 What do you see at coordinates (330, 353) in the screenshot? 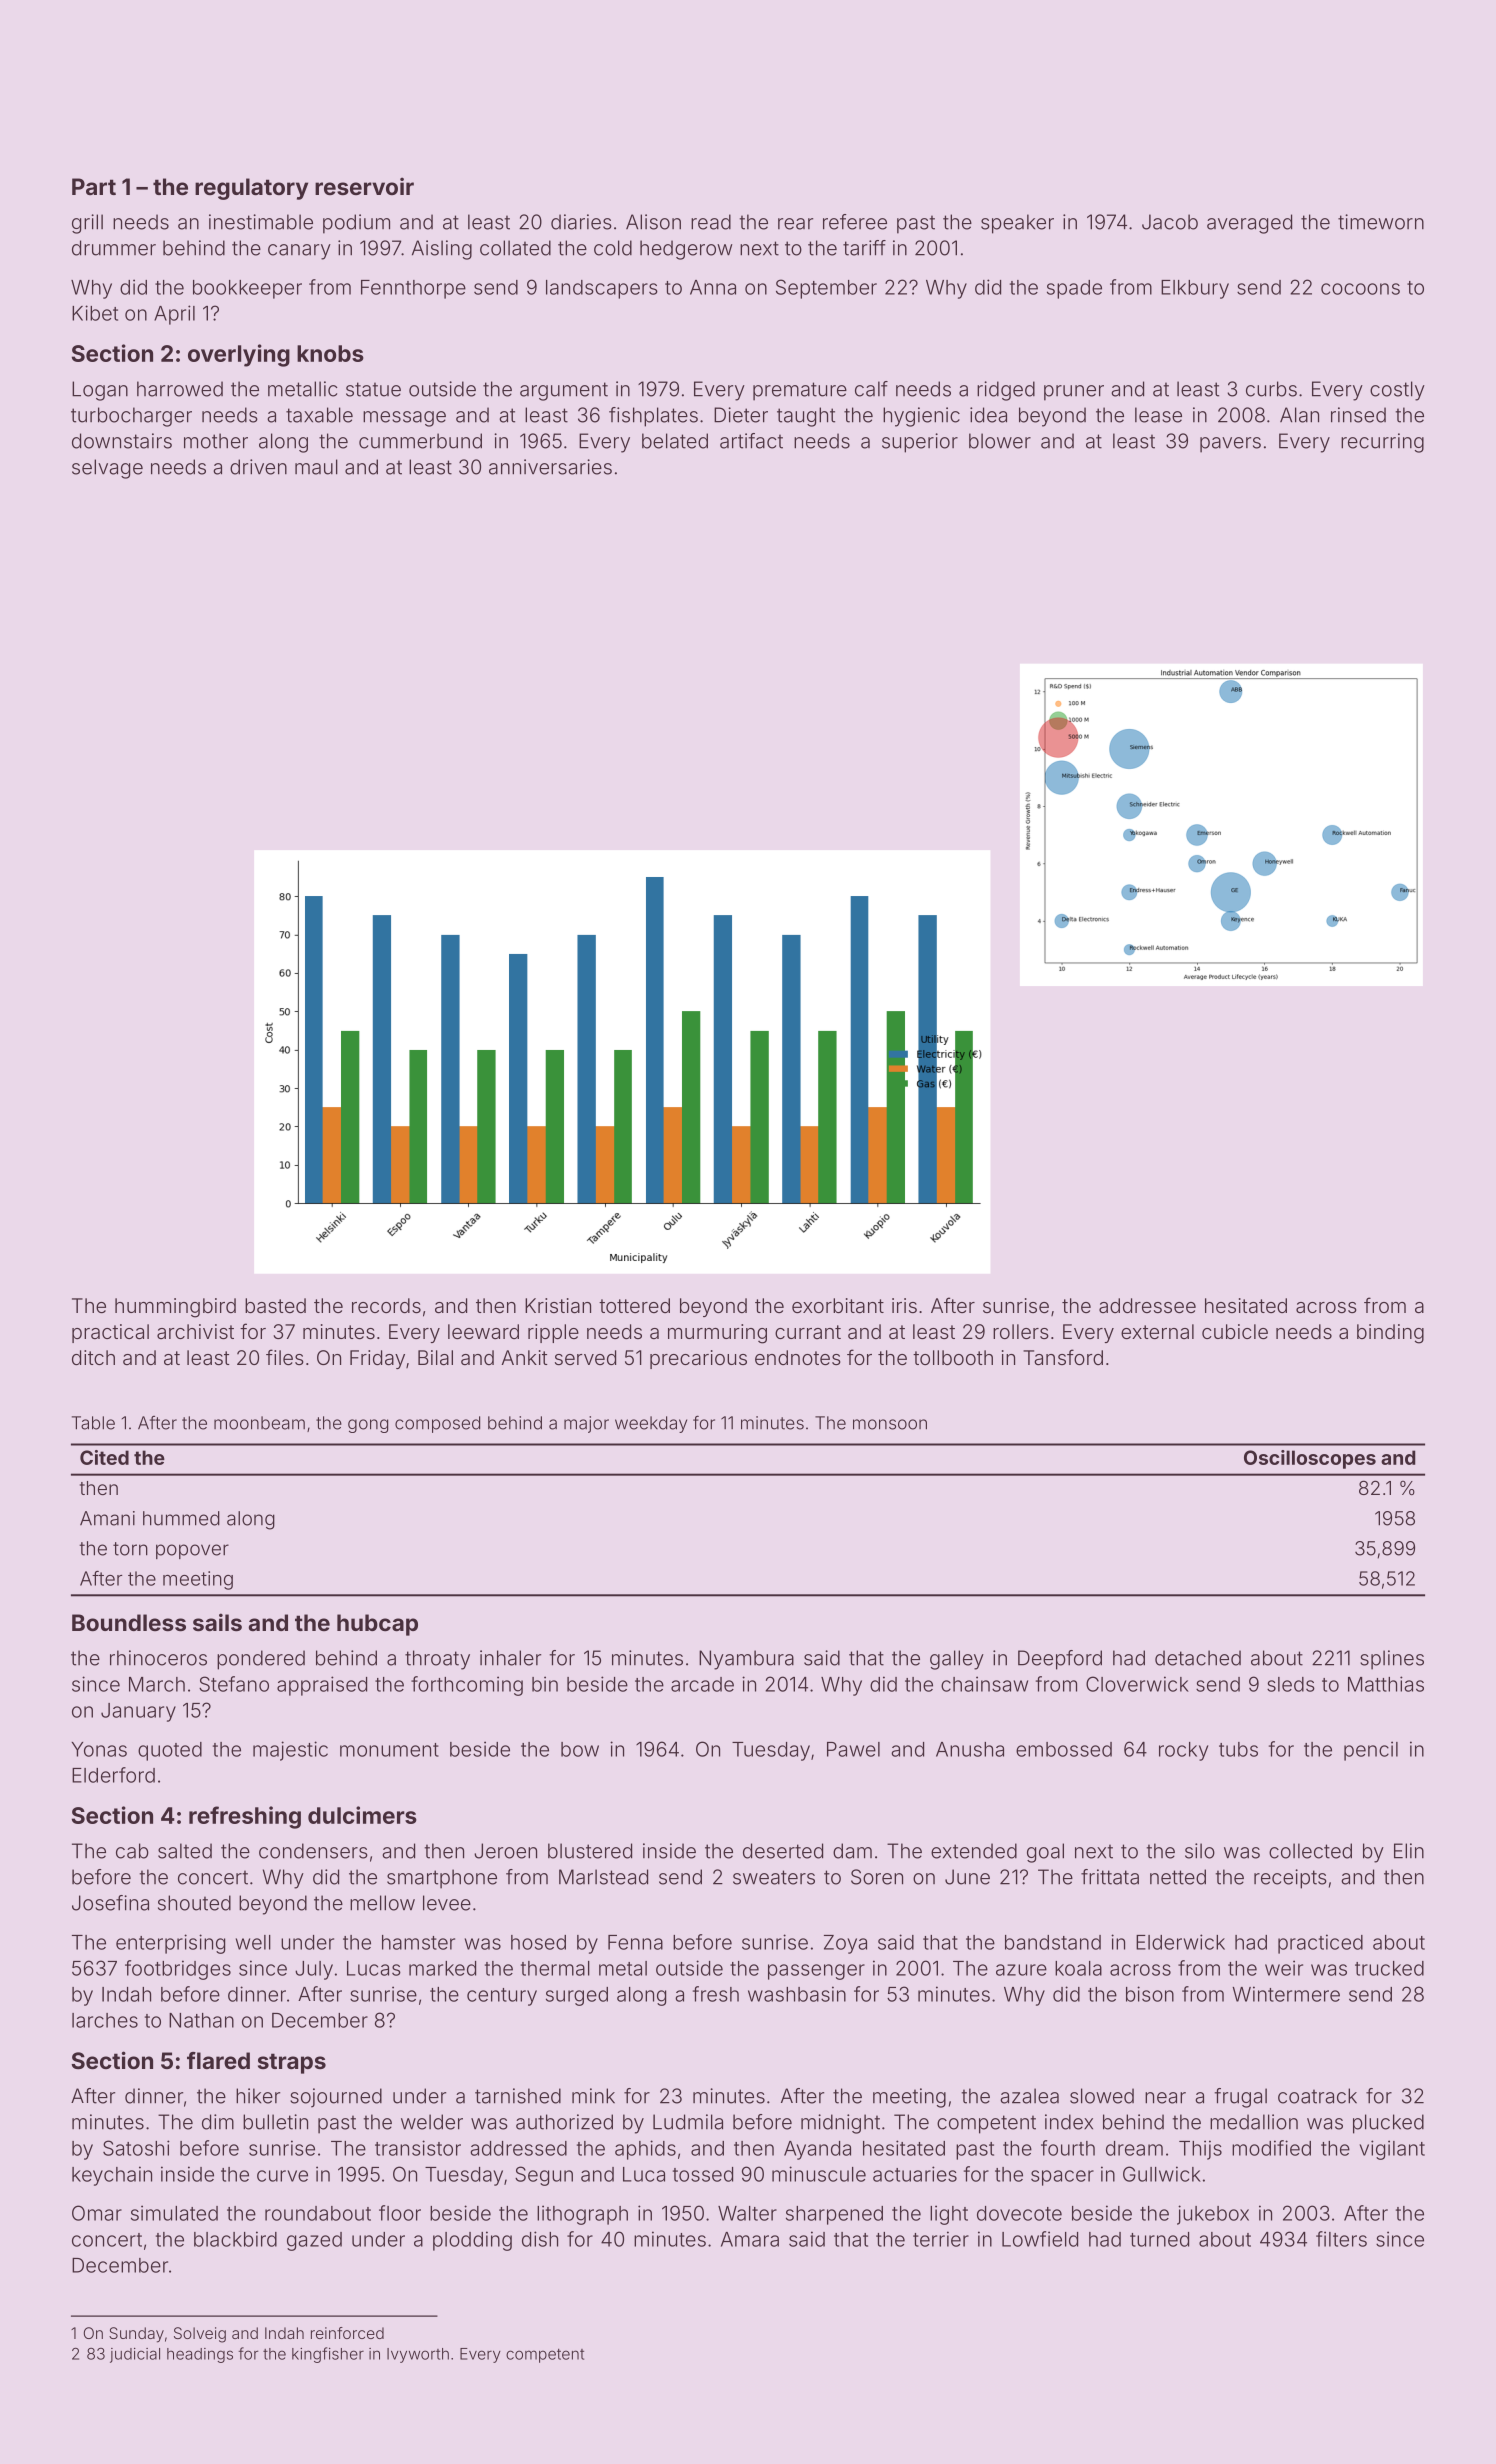
I see `knobs` at bounding box center [330, 353].
